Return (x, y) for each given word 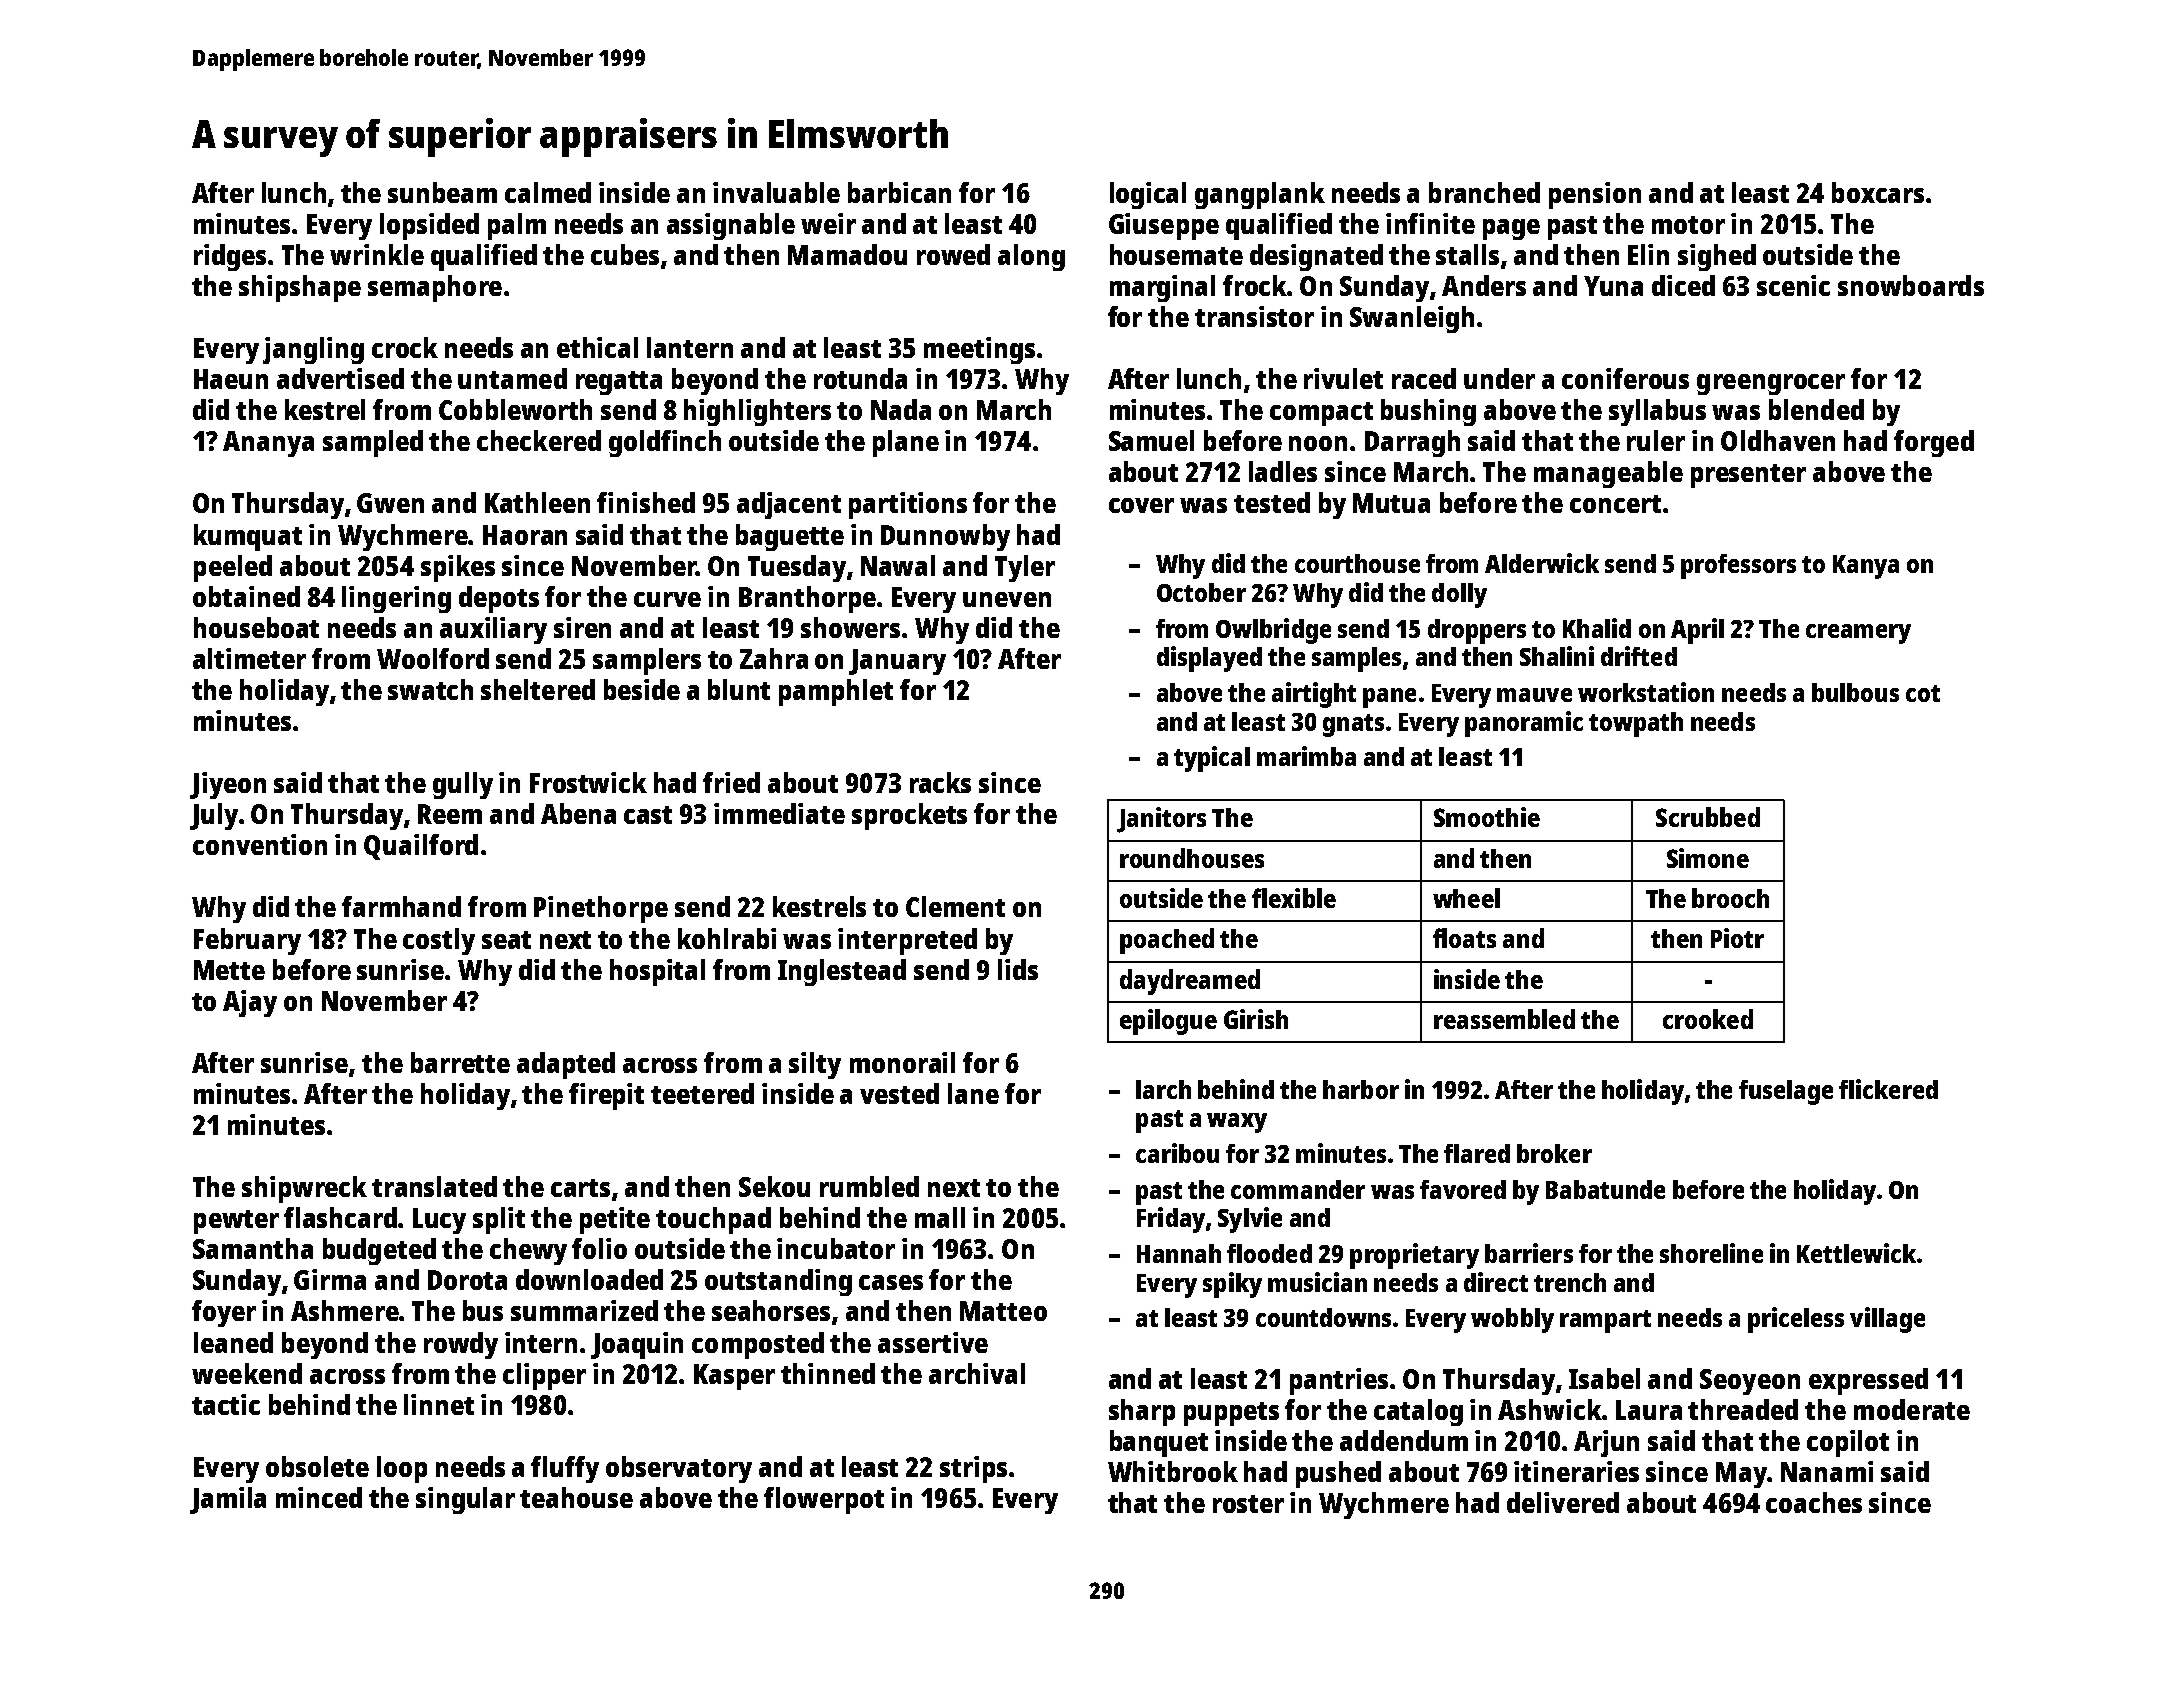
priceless (1796, 1320)
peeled (233, 568)
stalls (1467, 254)
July (214, 816)
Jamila (228, 1500)
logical (1148, 195)
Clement (955, 906)
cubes (625, 254)
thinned (828, 1373)
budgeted (379, 1251)
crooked (1708, 1019)
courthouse (1357, 563)
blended (1816, 409)
